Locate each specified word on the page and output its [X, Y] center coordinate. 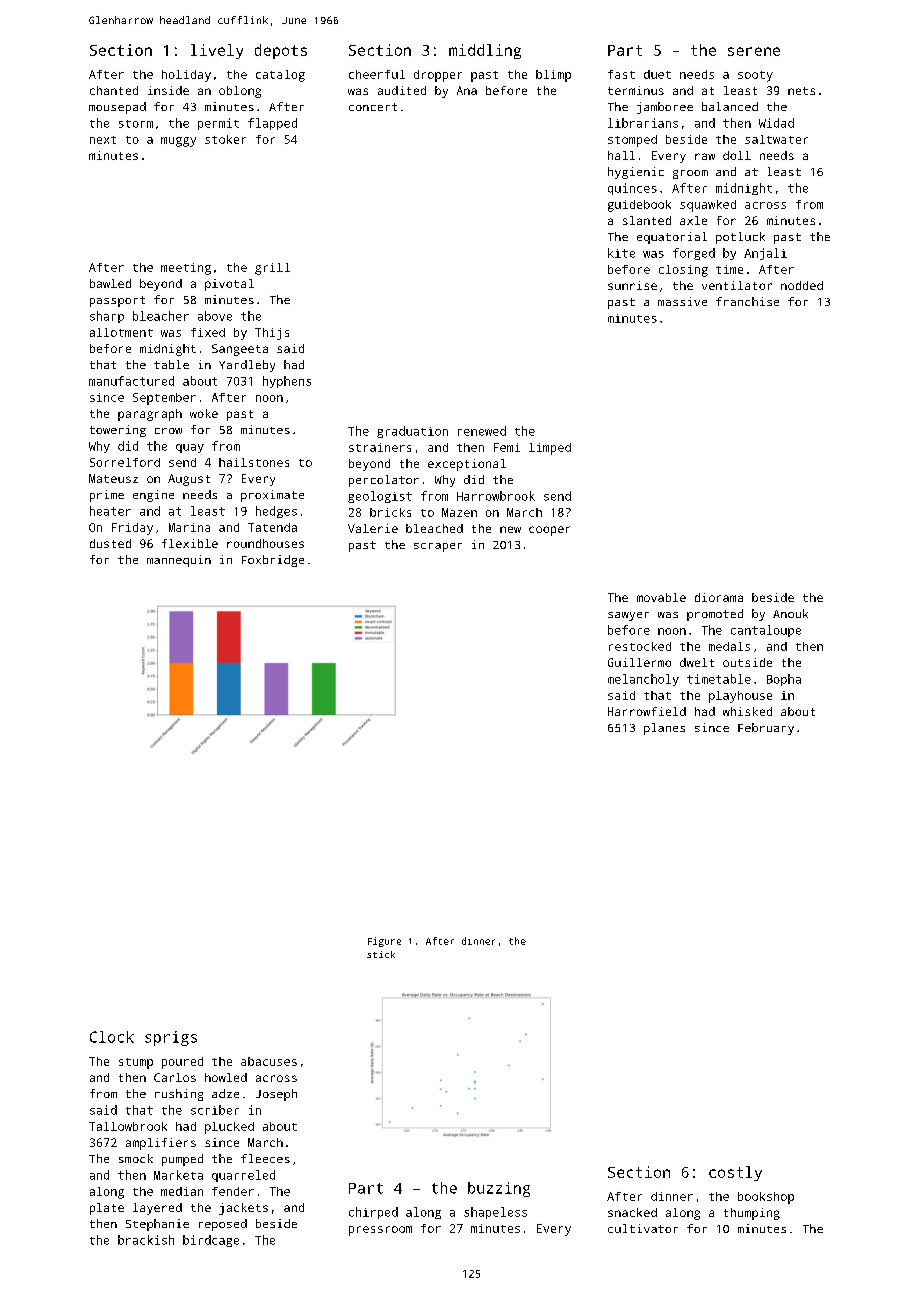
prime [107, 496]
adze [225, 1093]
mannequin [179, 561]
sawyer [628, 616]
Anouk [790, 613]
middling [485, 51]
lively [217, 51]
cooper [549, 531]
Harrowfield [647, 711]
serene [754, 51]
